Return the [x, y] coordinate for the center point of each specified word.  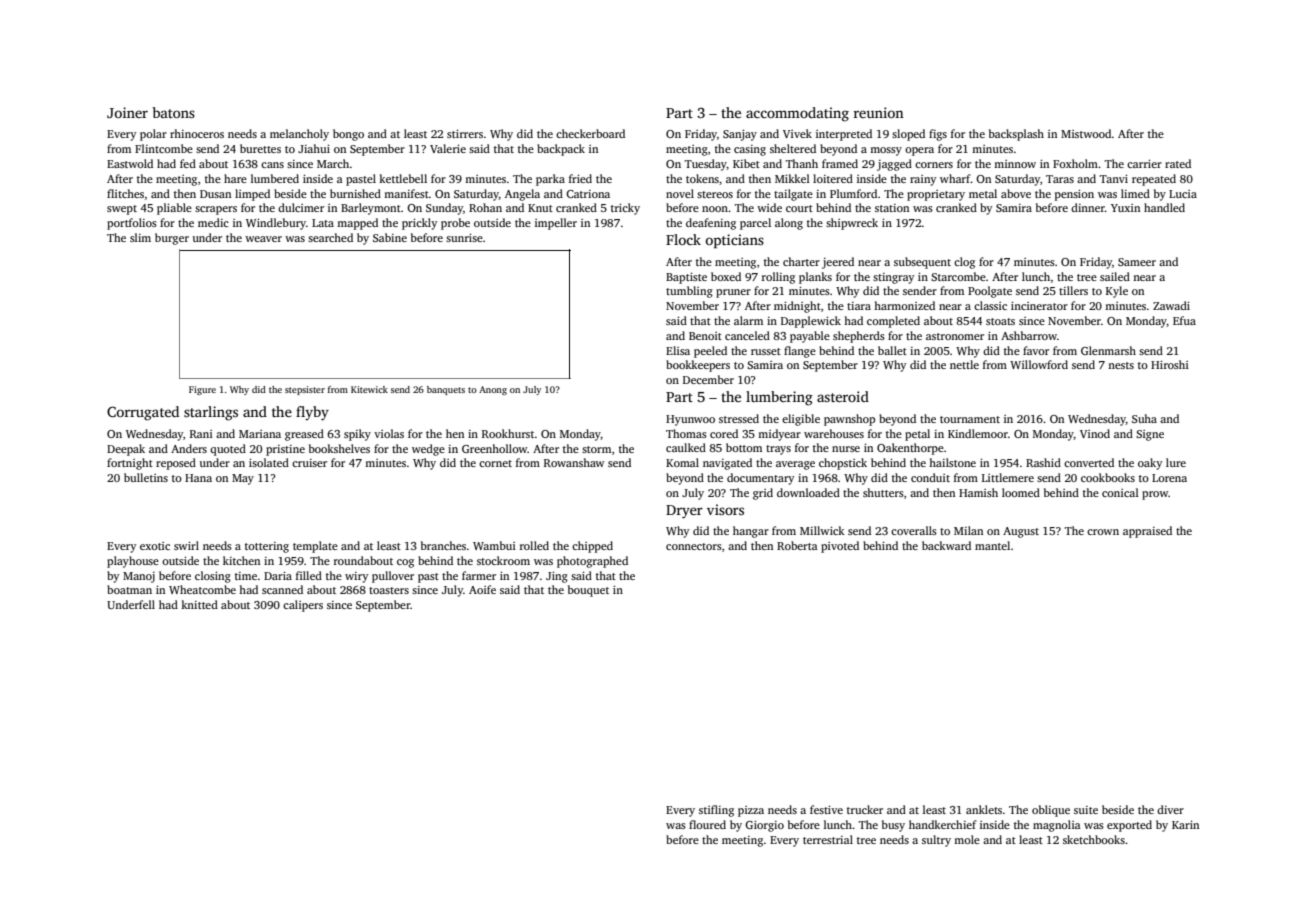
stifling [716, 811]
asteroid [843, 396]
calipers [303, 606]
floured [707, 824]
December [708, 379]
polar [153, 135]
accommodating [797, 114]
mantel [992, 545]
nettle [964, 364]
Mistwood [1086, 133]
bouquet [588, 591]
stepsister [305, 390]
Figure [202, 390]
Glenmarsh [1108, 350]
